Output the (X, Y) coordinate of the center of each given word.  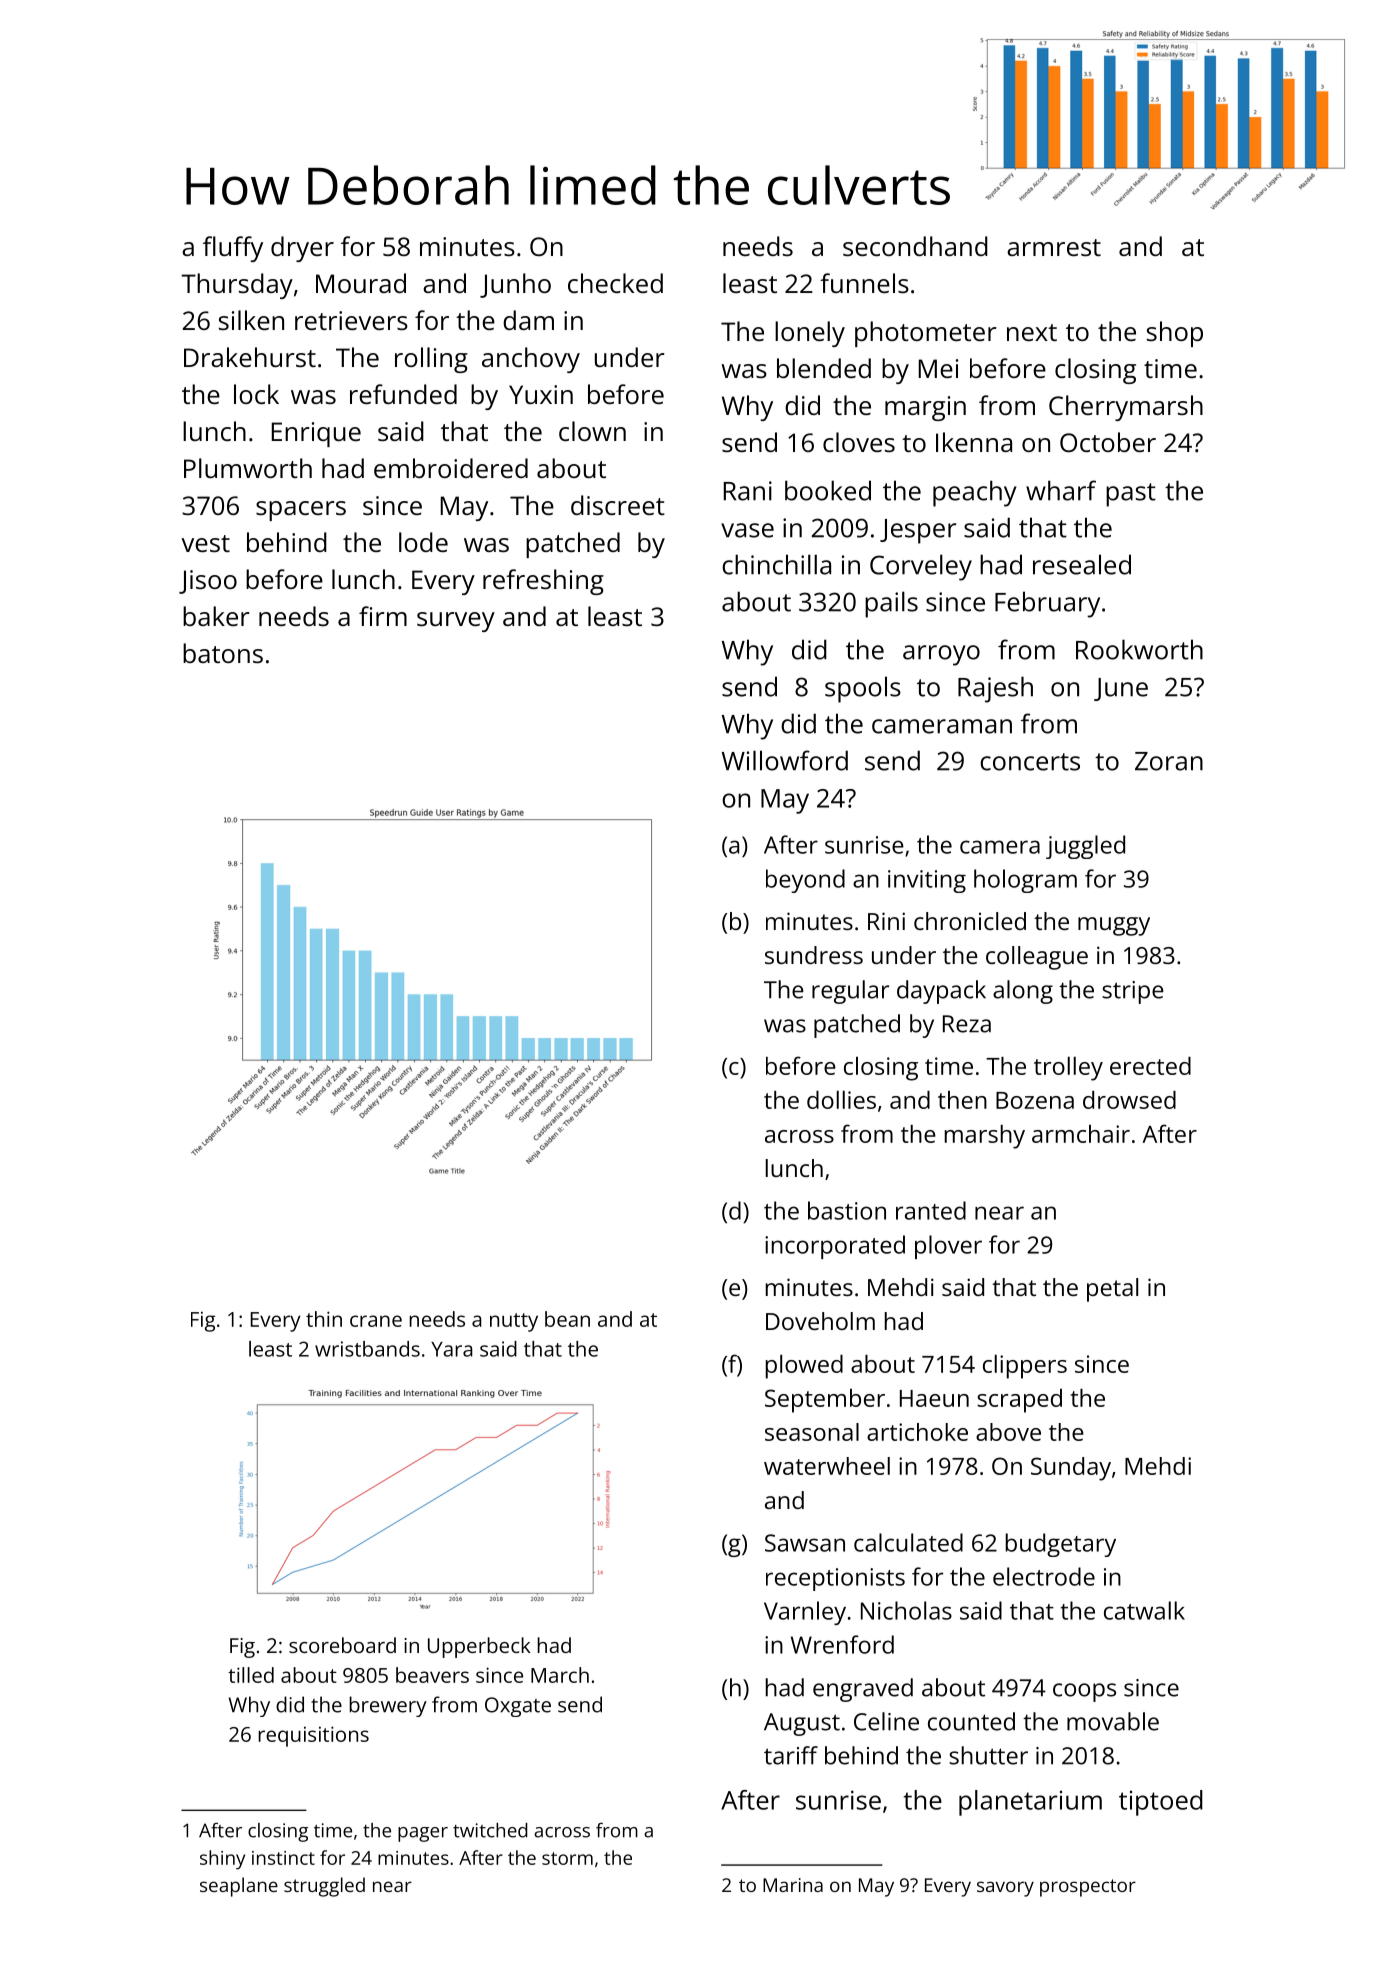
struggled (324, 1887)
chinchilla (776, 564)
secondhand (915, 246)
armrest (1054, 247)
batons (223, 653)
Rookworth (1139, 649)
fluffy (233, 249)
